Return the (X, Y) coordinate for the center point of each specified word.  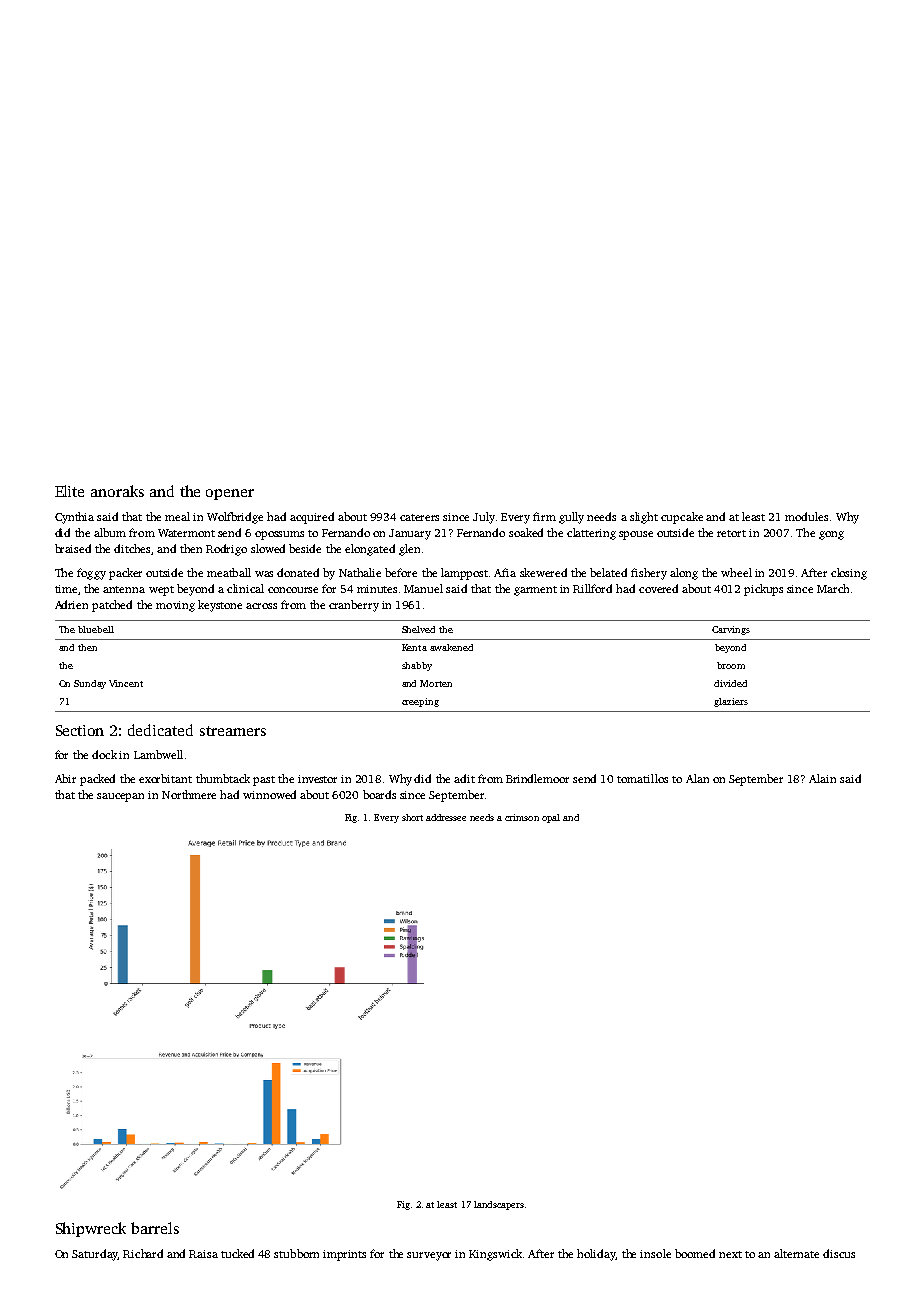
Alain (822, 778)
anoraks (117, 491)
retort (731, 533)
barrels (155, 1228)
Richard (143, 1253)
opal (551, 818)
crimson (522, 817)
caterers (419, 517)
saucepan (120, 797)
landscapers (499, 1205)
